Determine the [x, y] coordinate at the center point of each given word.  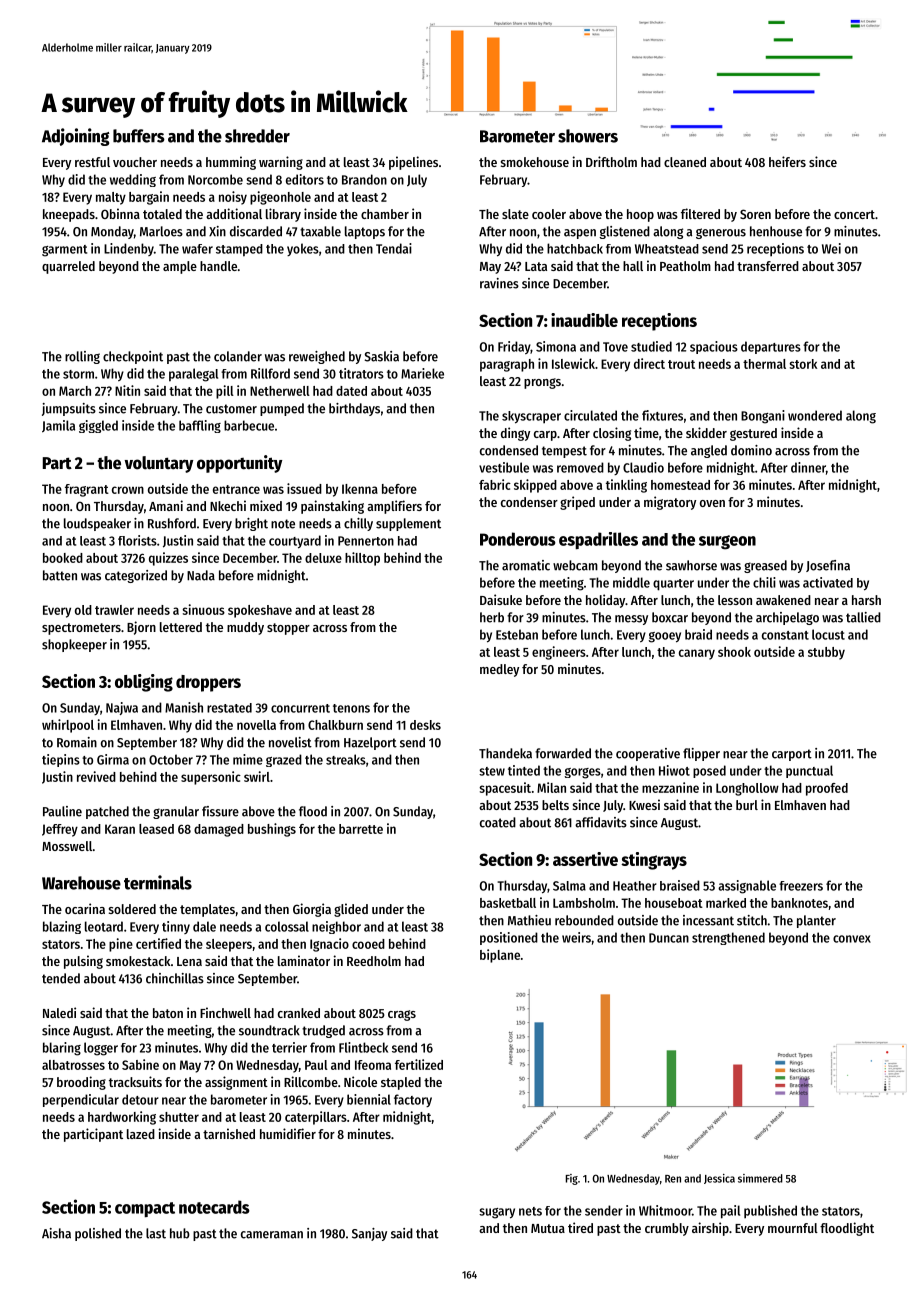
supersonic [211, 778]
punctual [809, 771]
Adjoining [75, 137]
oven [712, 503]
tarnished [229, 1133]
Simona [556, 346]
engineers [559, 653]
